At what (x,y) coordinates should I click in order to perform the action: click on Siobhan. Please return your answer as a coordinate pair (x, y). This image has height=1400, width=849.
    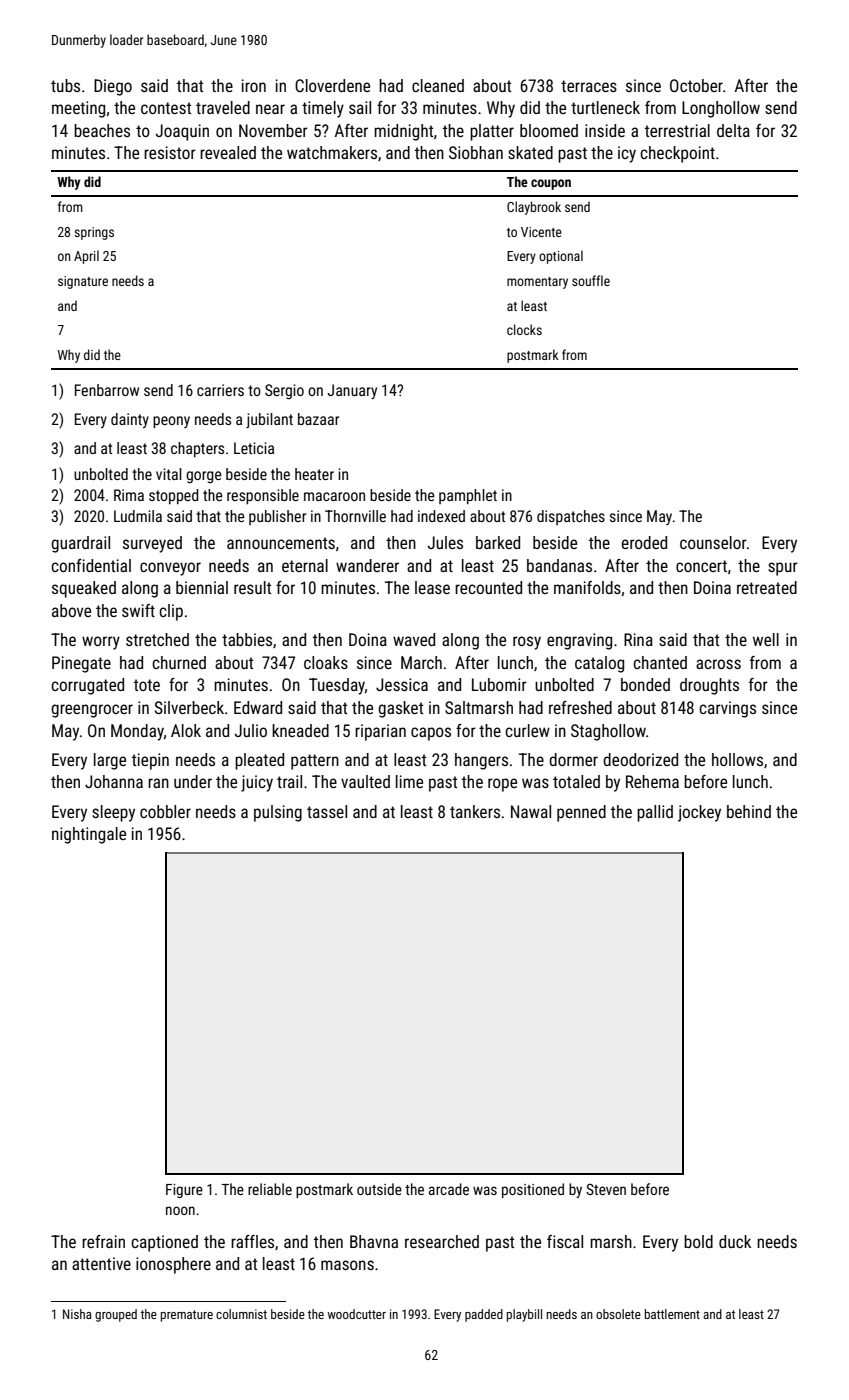
    Looking at the image, I should click on (476, 152).
